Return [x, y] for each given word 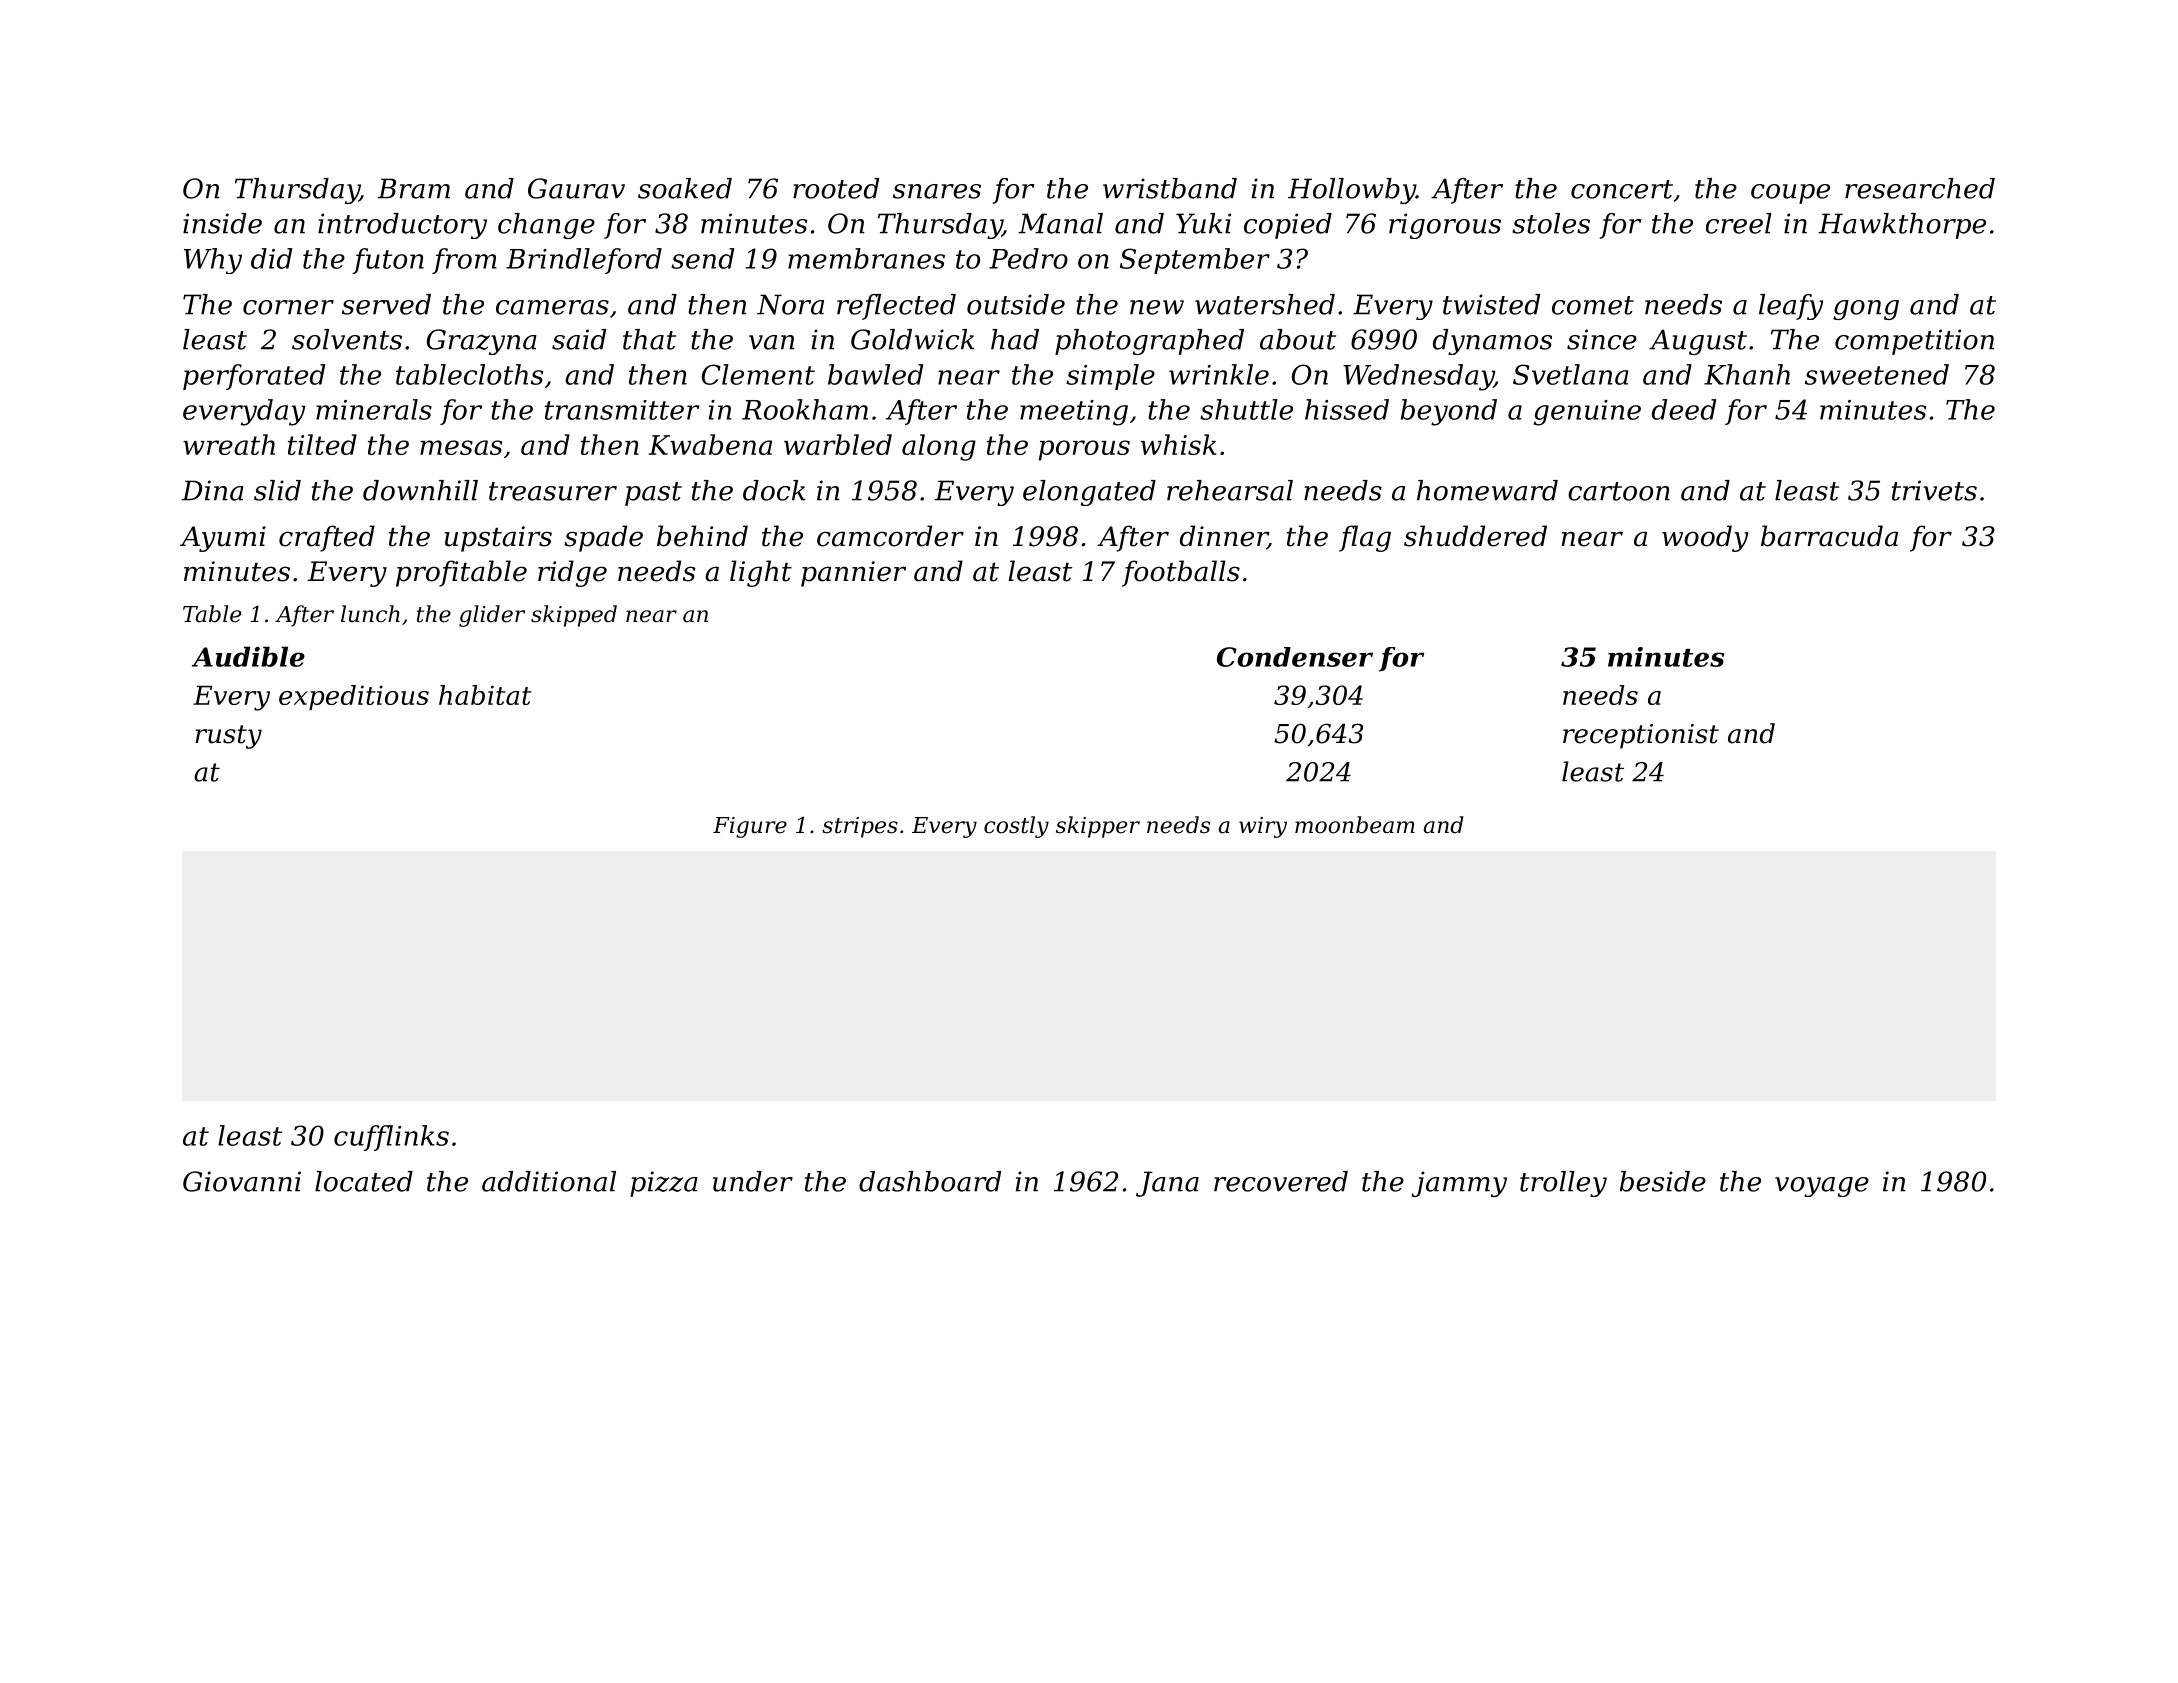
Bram [413, 188]
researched [1920, 188]
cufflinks [391, 1138]
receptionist [1641, 736]
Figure [750, 827]
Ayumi [223, 539]
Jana [1167, 1184]
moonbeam [1355, 825]
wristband [1170, 188]
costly [1016, 827]
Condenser [1295, 657]
